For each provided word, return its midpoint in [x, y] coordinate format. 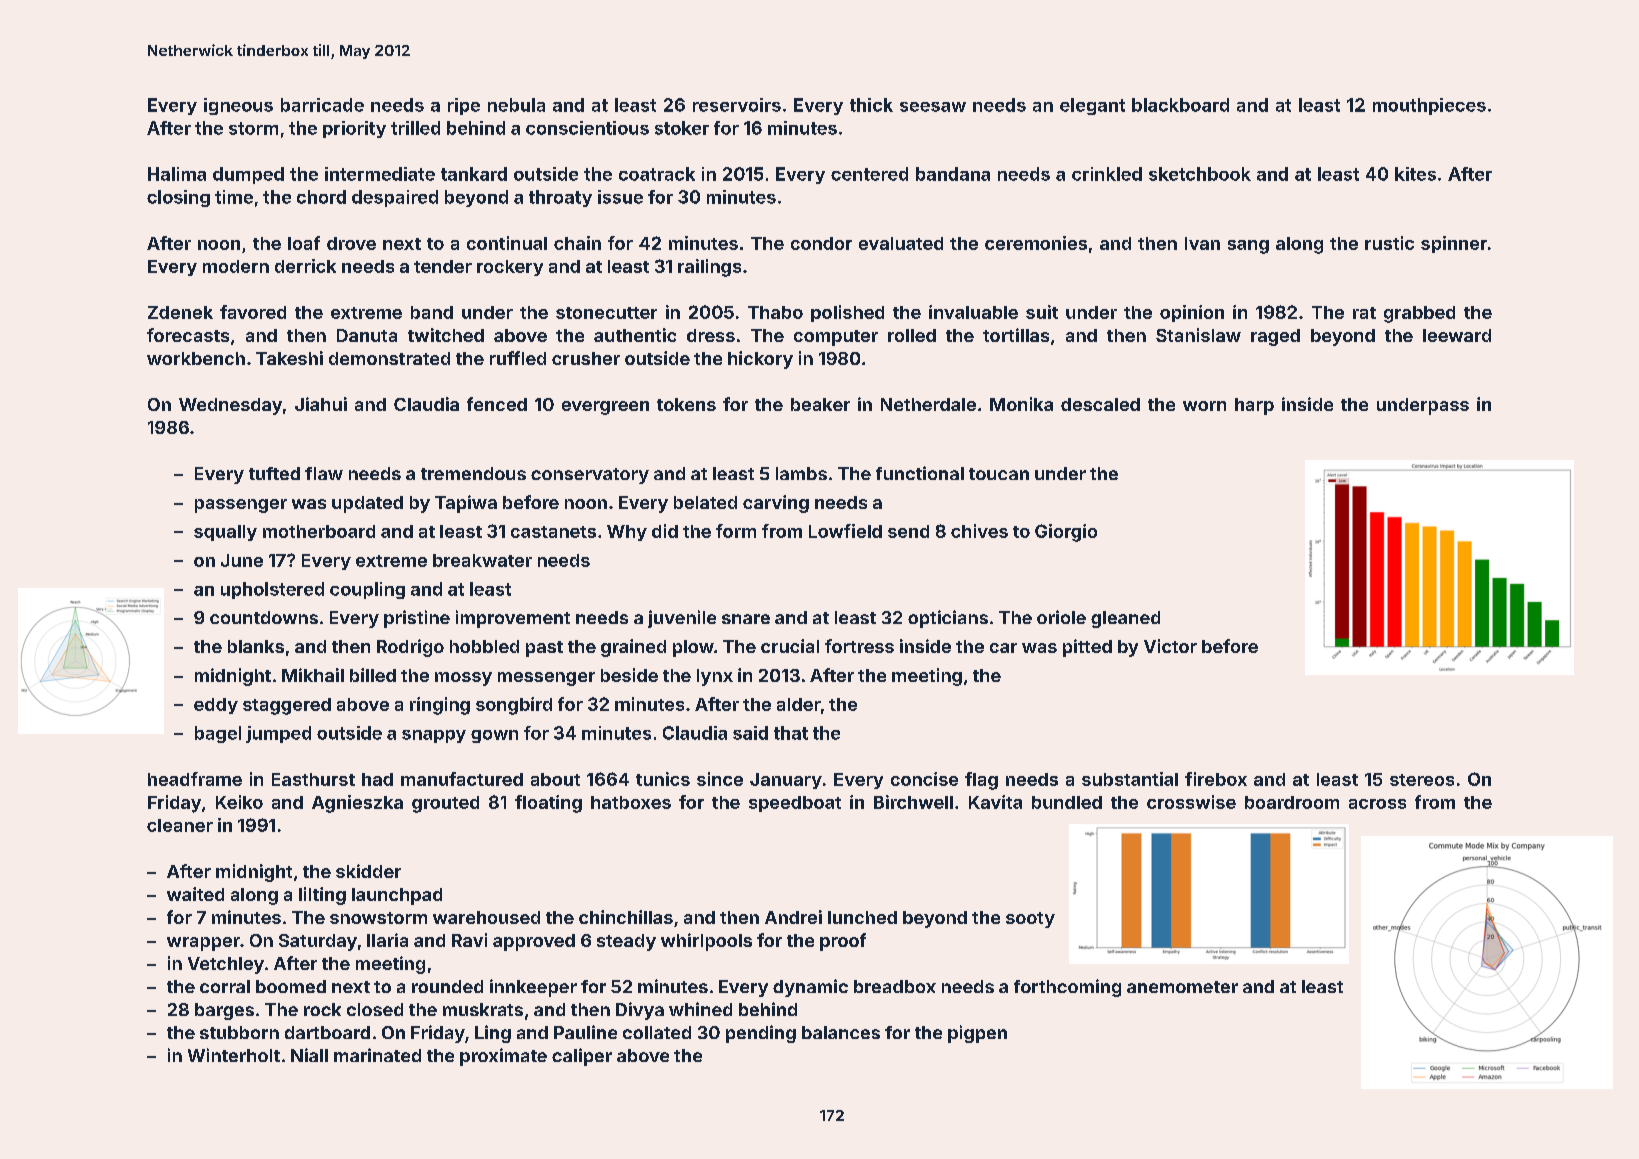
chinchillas [626, 917]
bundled [1067, 802]
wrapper [203, 944]
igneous [238, 106]
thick [871, 105]
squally [225, 533]
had [377, 779]
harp [1254, 406]
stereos [1422, 780]
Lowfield [845, 531]
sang [1248, 247]
